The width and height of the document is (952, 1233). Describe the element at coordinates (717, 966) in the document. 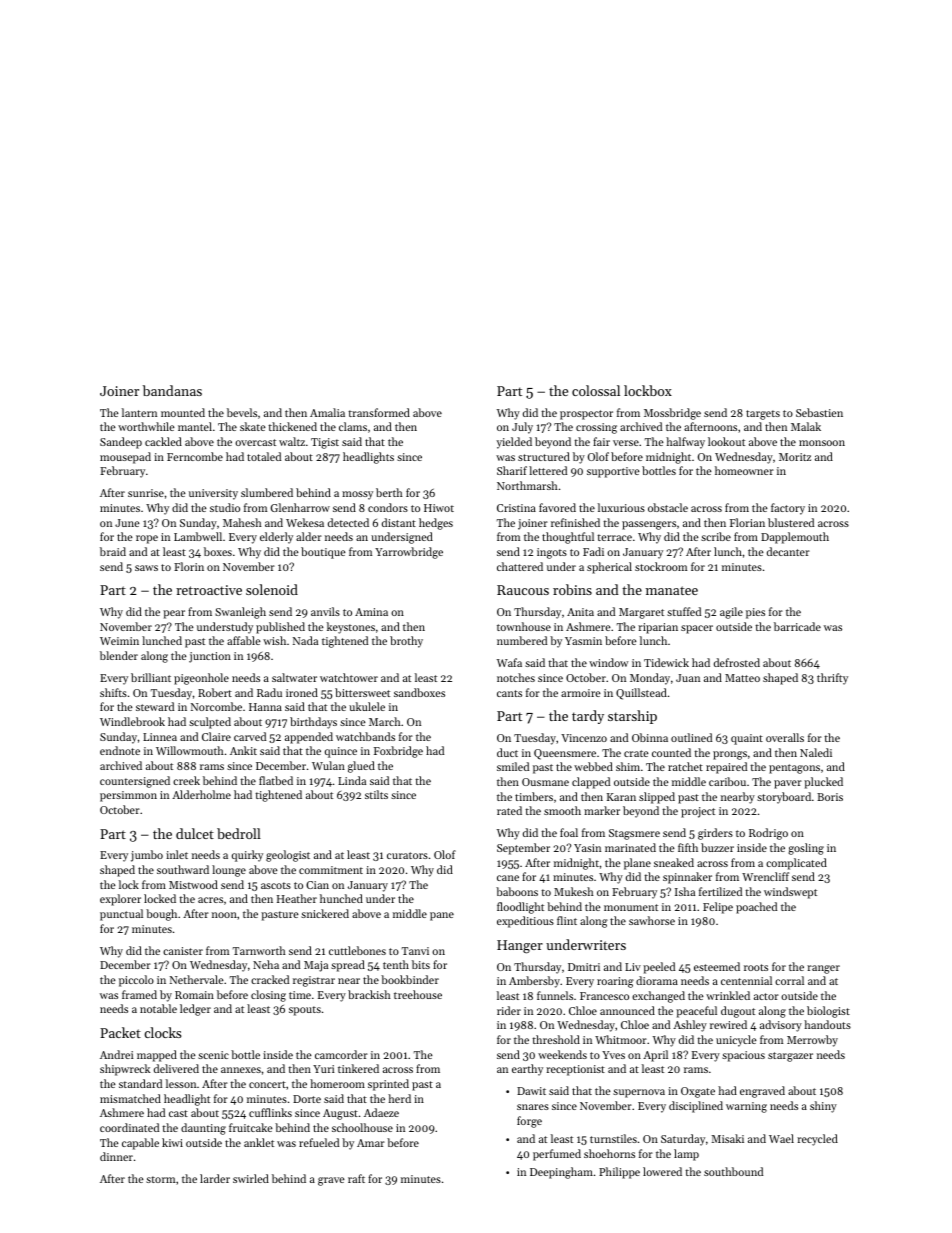

I see `esteemed` at that location.
